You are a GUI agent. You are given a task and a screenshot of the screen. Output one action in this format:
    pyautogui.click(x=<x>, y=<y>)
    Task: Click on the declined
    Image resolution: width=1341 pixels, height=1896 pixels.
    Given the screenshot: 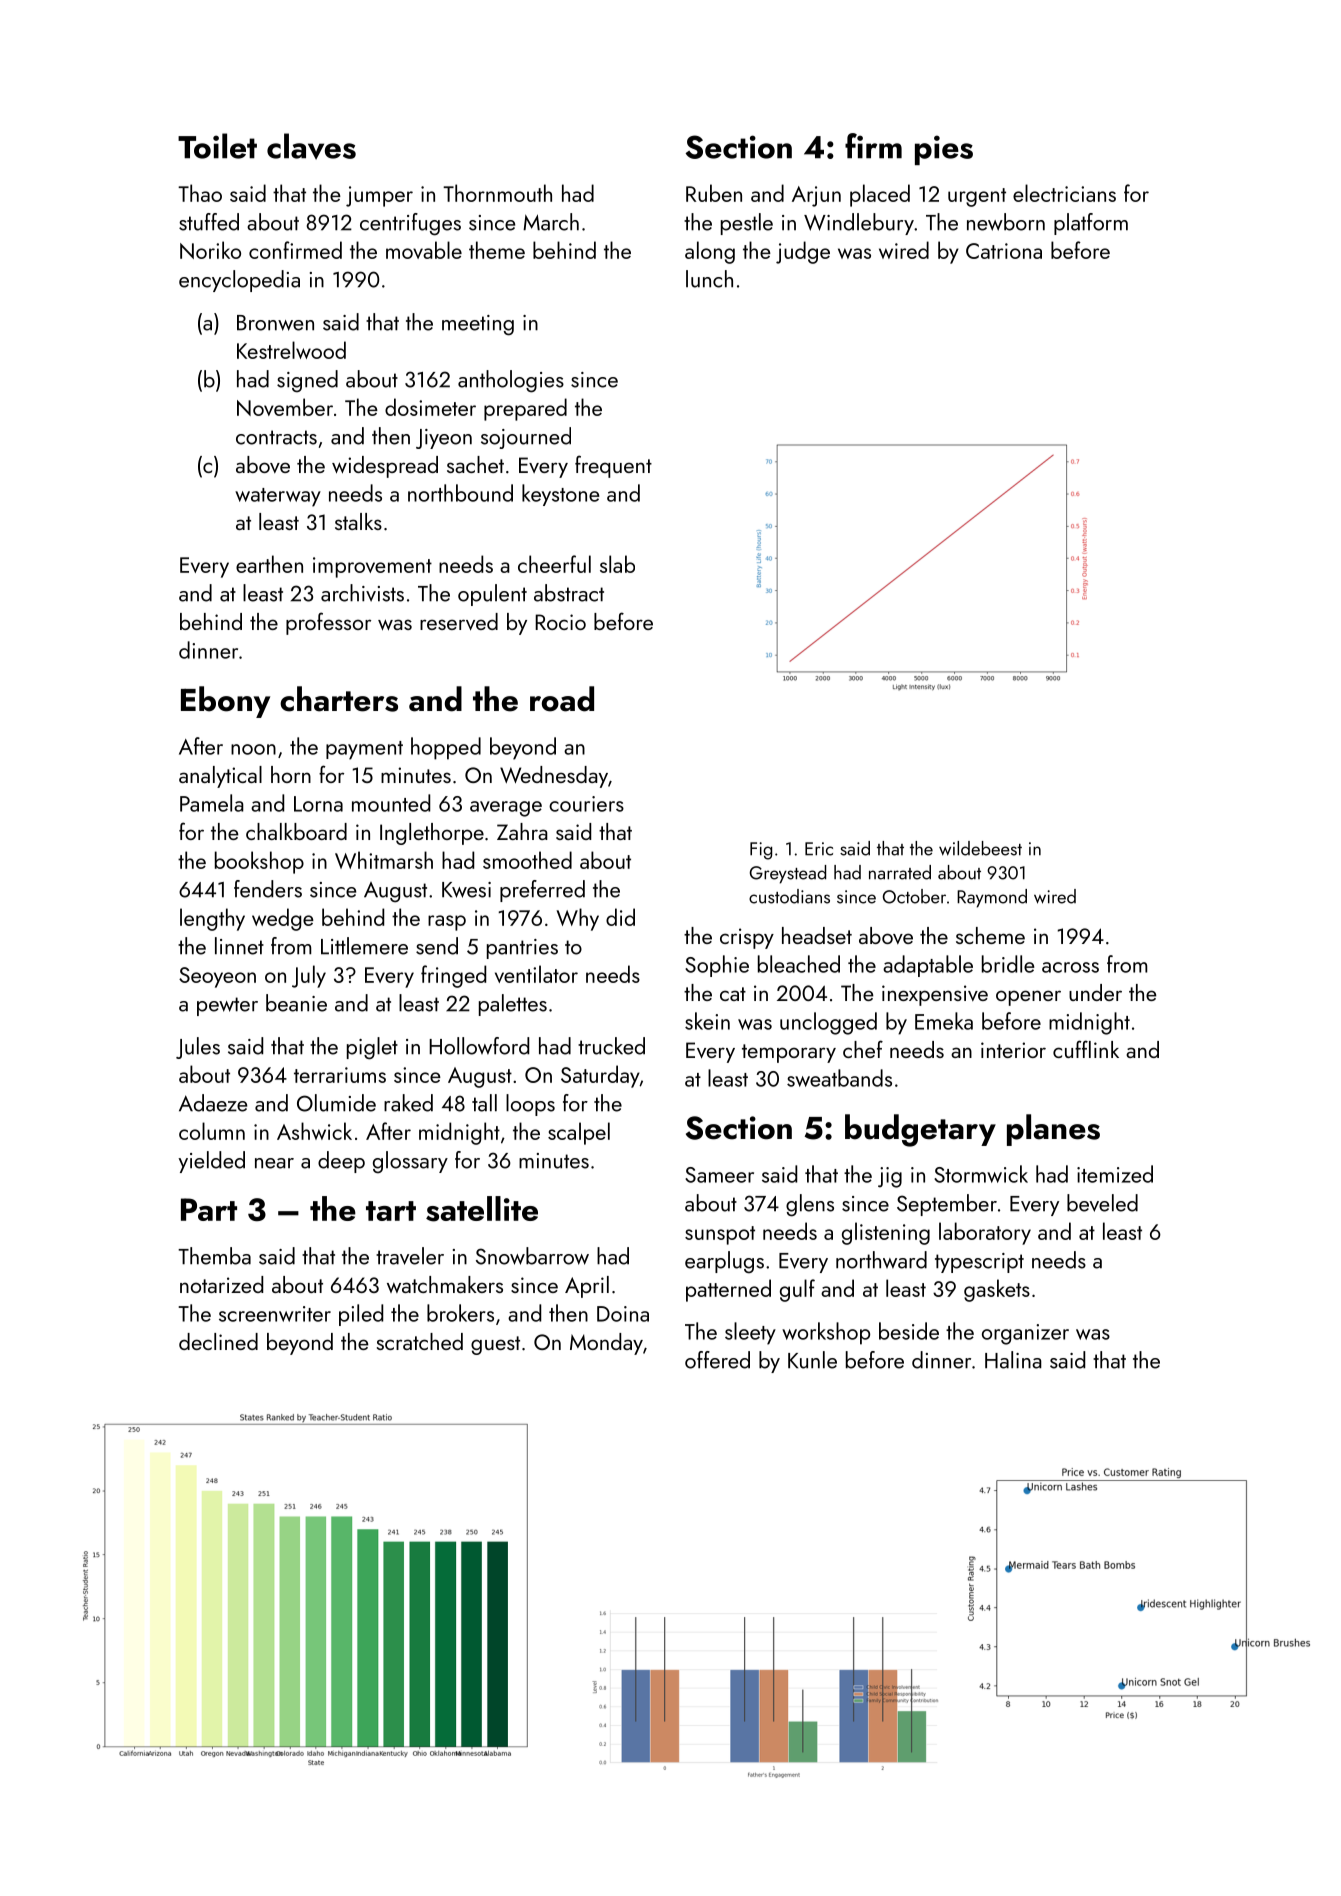 What is the action you would take?
    pyautogui.click(x=218, y=1341)
